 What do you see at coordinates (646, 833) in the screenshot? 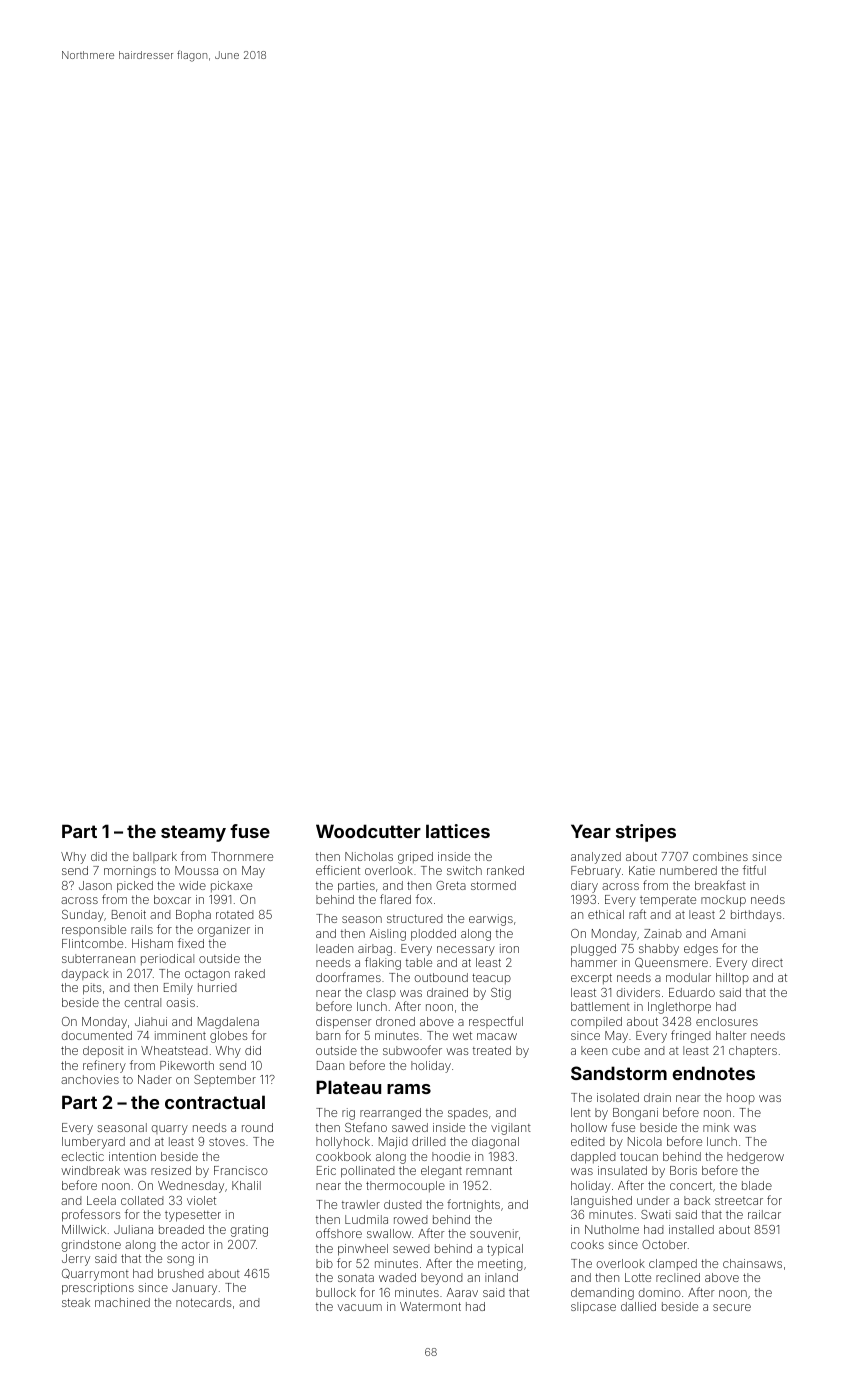
I see `stripes` at bounding box center [646, 833].
